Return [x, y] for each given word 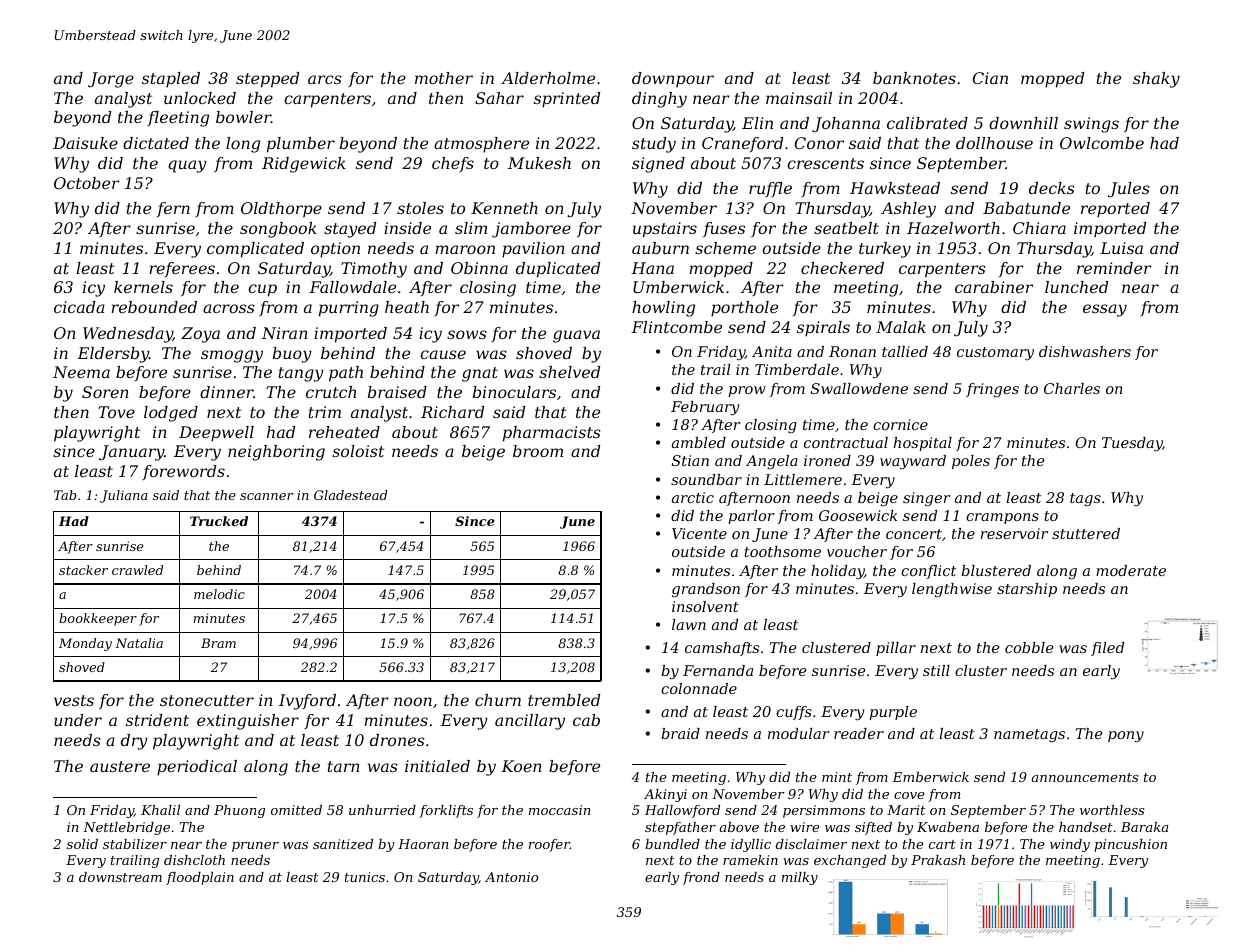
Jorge [111, 80]
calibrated [927, 123]
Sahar [499, 98]
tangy [301, 374]
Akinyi [665, 795]
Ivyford [307, 702]
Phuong [239, 811]
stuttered [1086, 533]
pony [1126, 736]
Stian [690, 460]
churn [498, 700]
